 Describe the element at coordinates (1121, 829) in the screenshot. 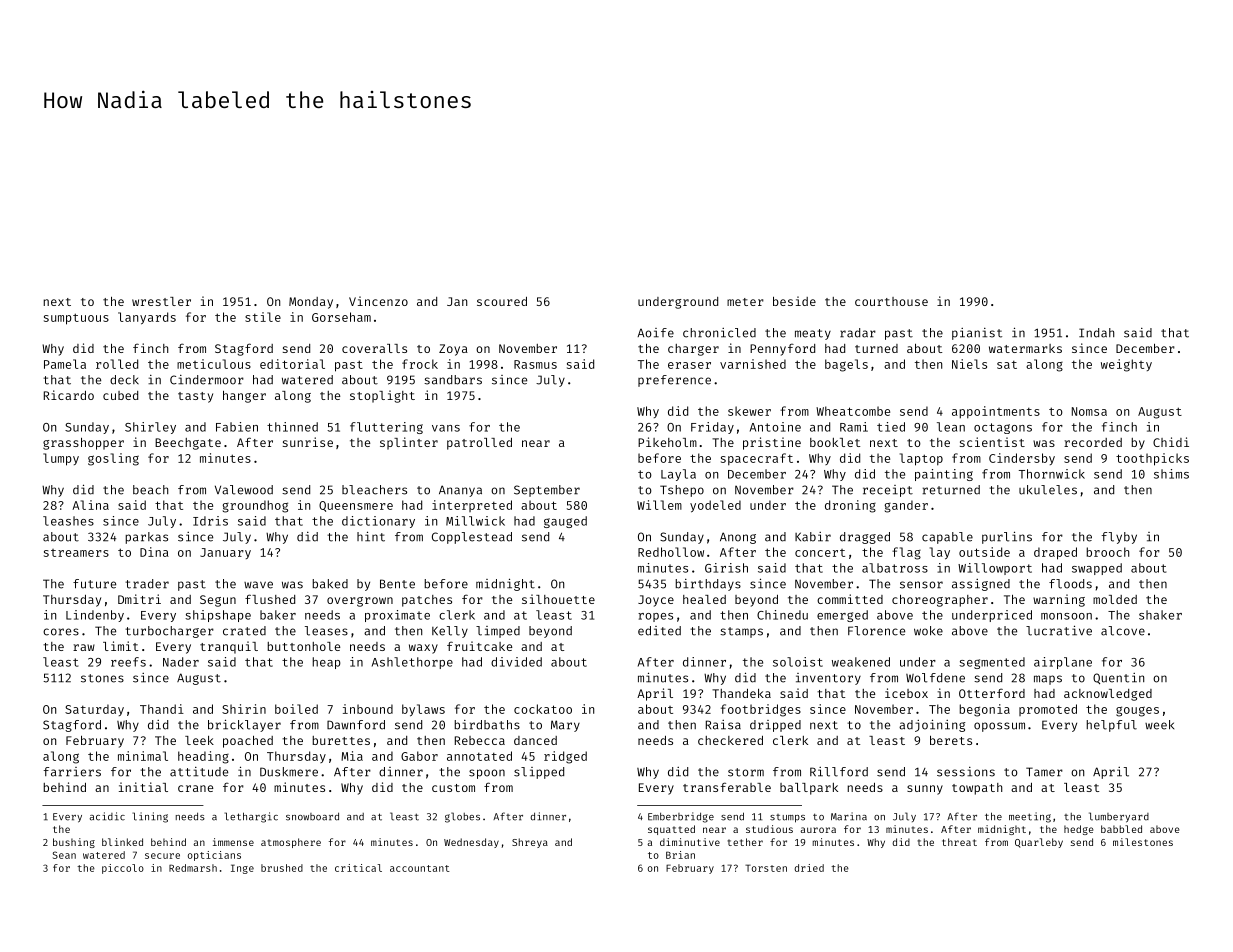

I see `babbled` at that location.
